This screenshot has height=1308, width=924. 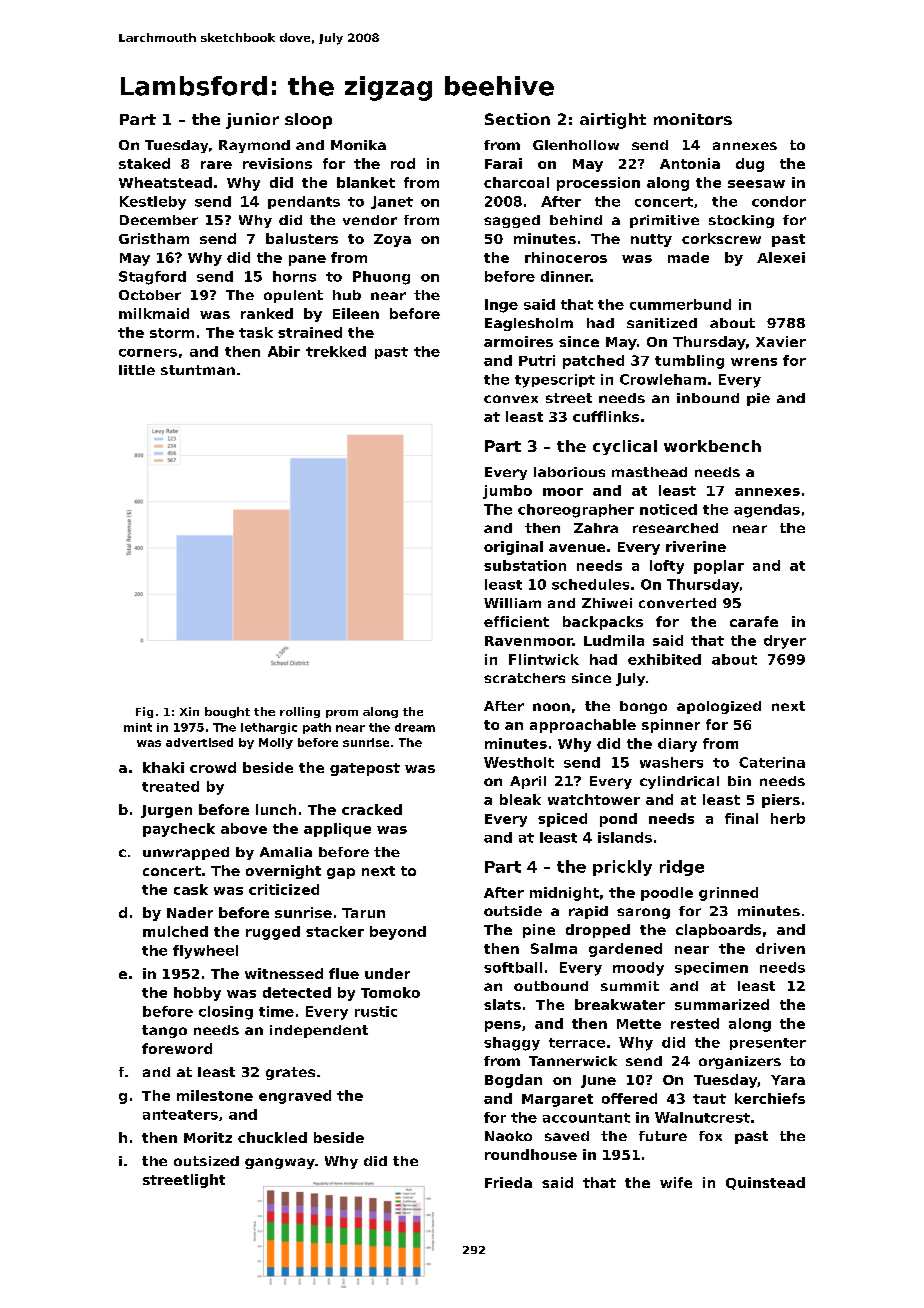 What do you see at coordinates (721, 238) in the screenshot?
I see `corkscrew` at bounding box center [721, 238].
